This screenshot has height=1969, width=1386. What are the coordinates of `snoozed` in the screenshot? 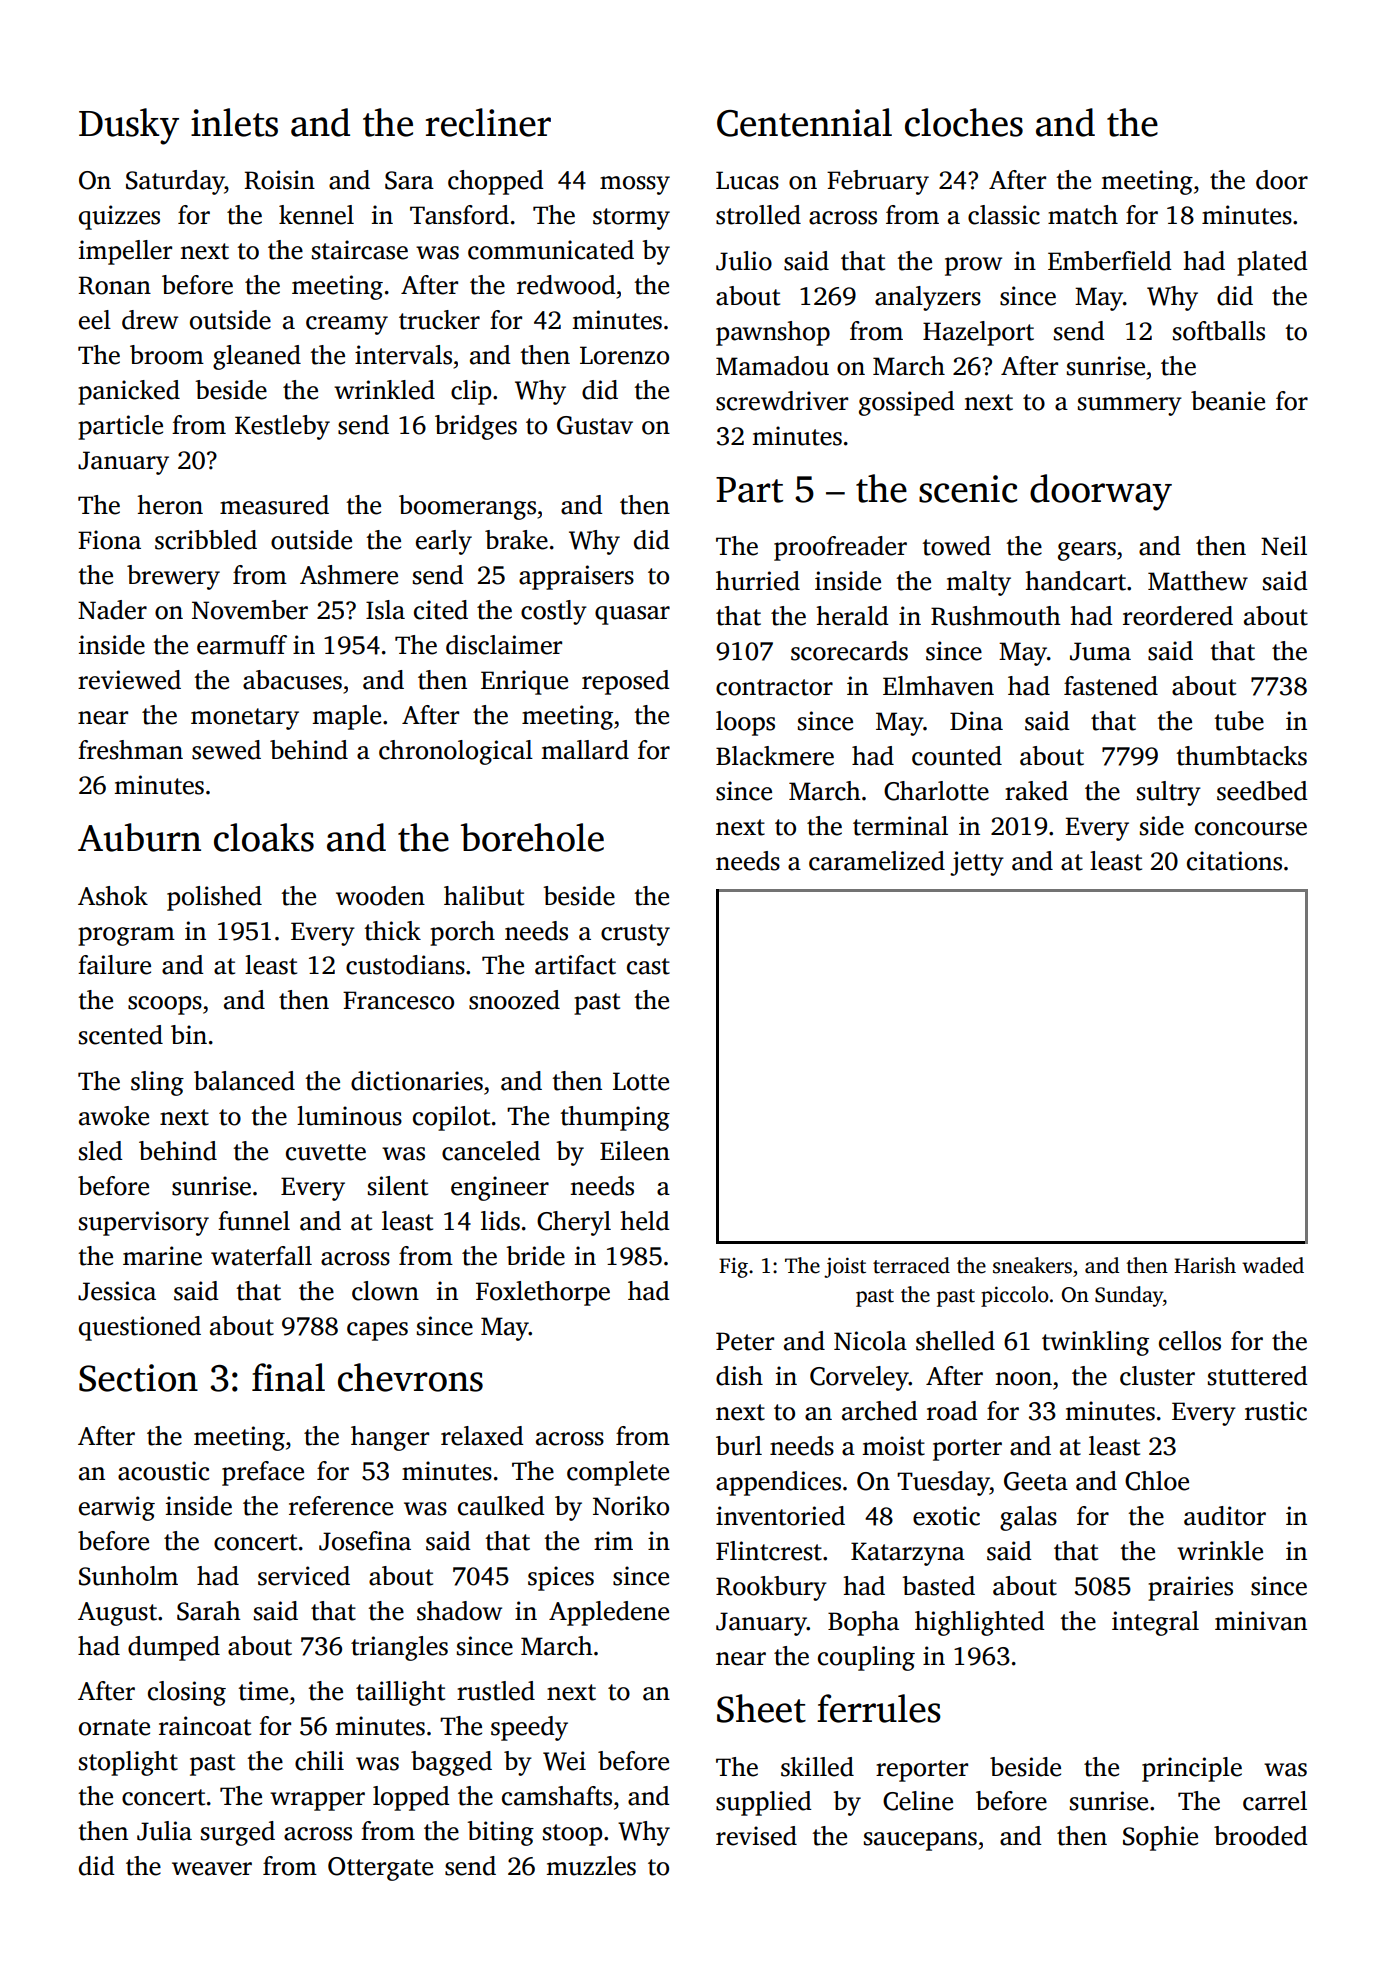 It's located at (514, 1000).
